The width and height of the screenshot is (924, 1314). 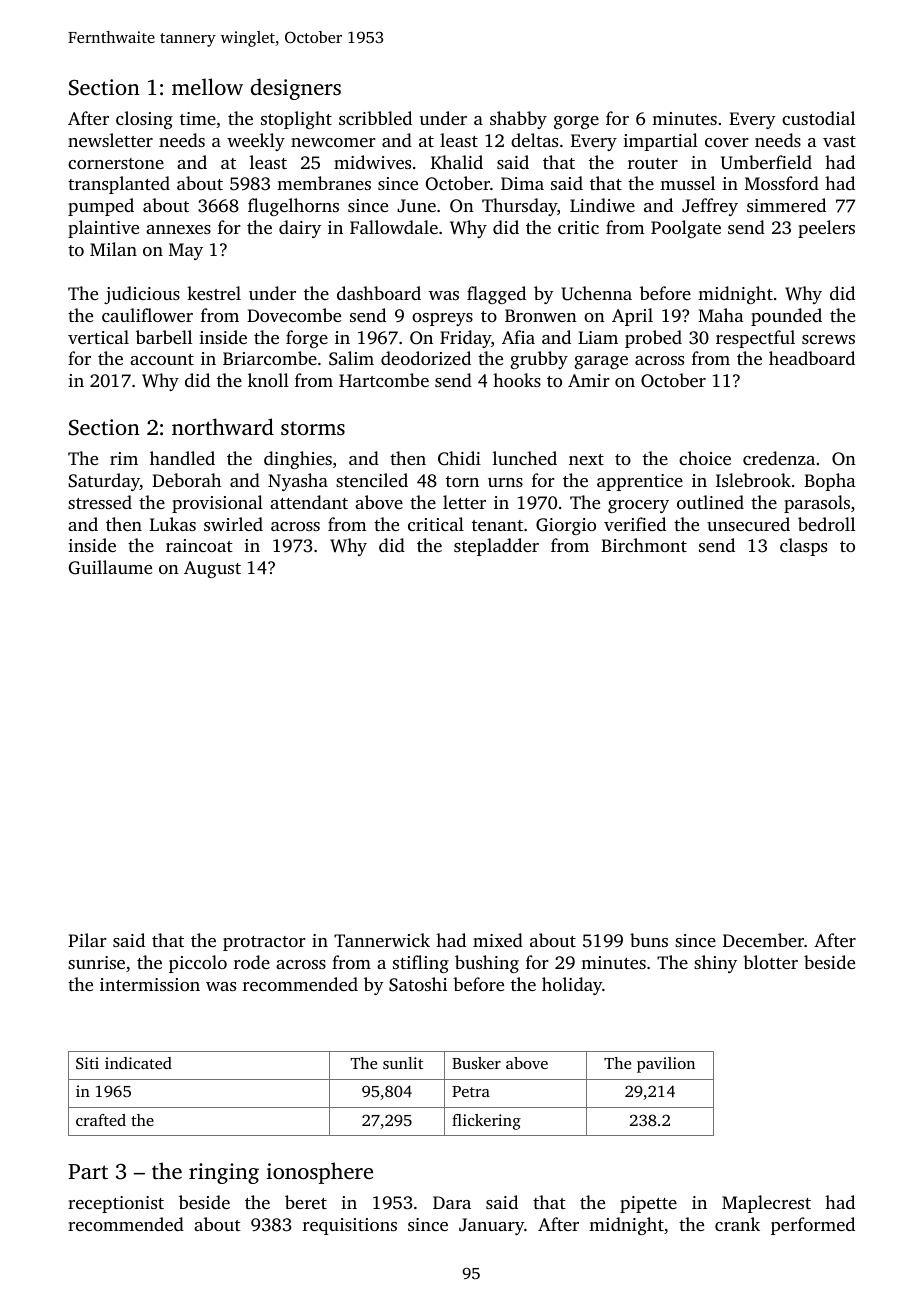 What do you see at coordinates (459, 458) in the screenshot?
I see `Chidi` at bounding box center [459, 458].
